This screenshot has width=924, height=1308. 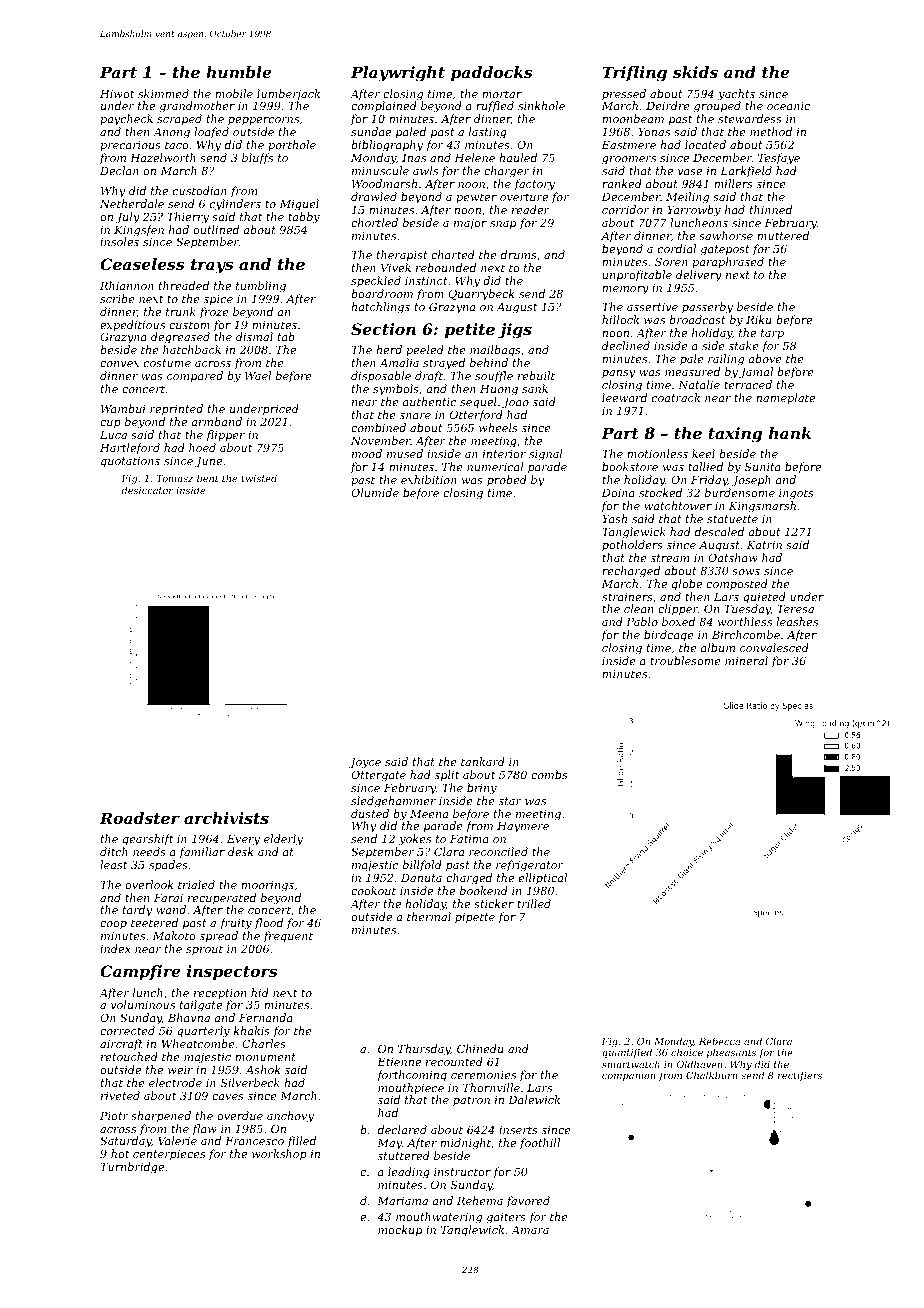 I want to click on Dalewick, so click(x=534, y=1099).
